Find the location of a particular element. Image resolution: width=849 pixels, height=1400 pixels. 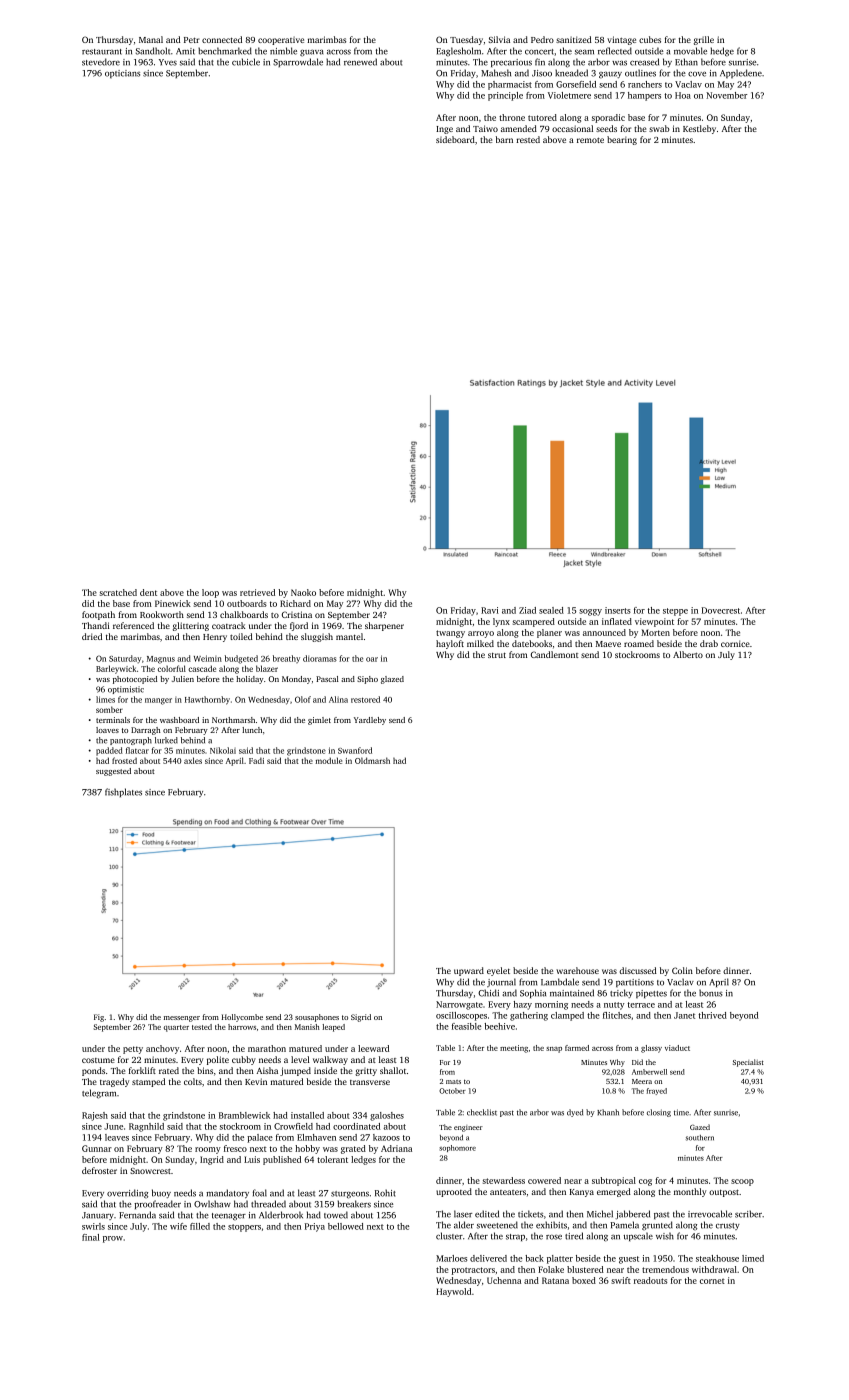

pantograph is located at coordinates (131, 741).
